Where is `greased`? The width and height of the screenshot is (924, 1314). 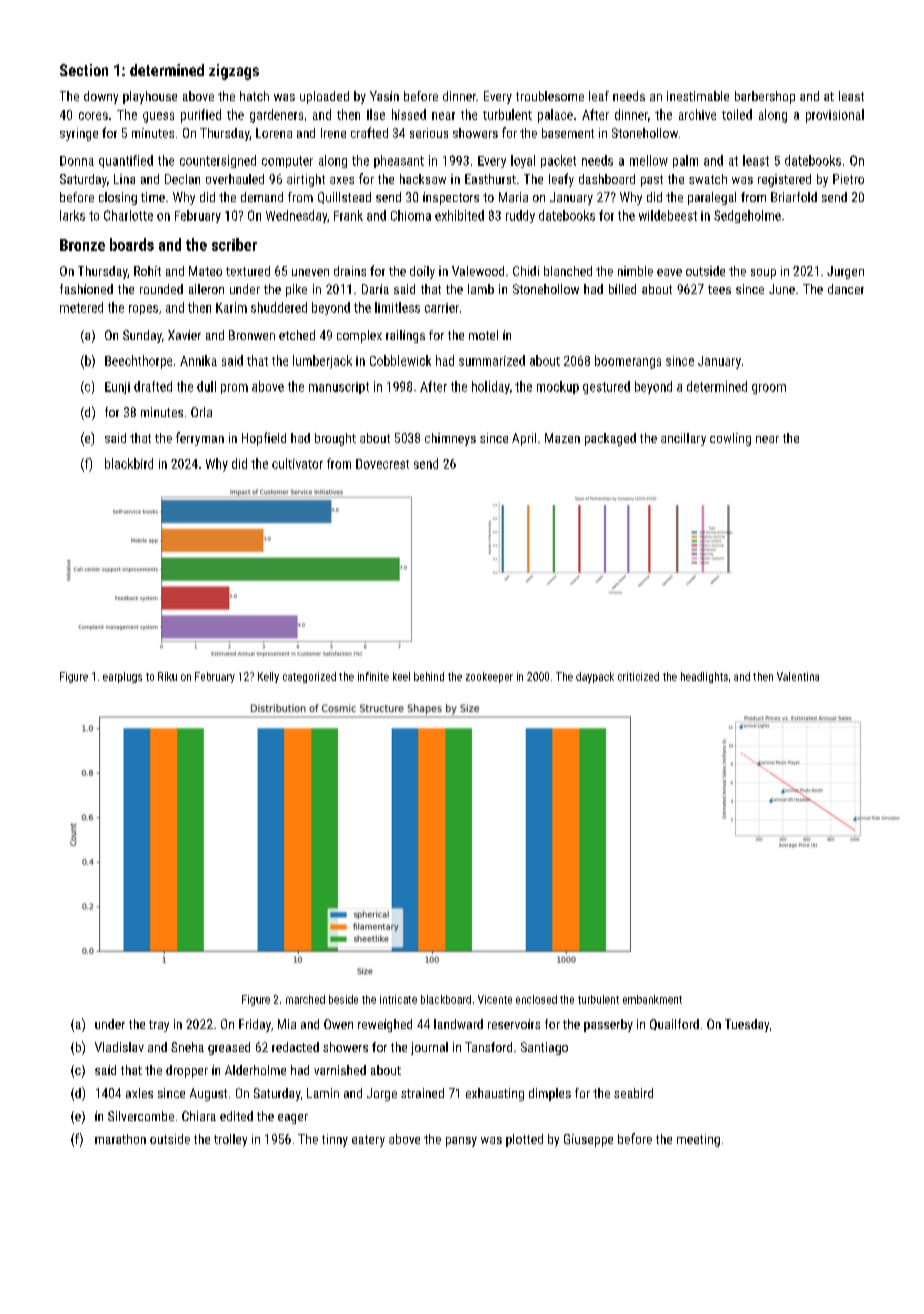
greased is located at coordinates (229, 1048).
